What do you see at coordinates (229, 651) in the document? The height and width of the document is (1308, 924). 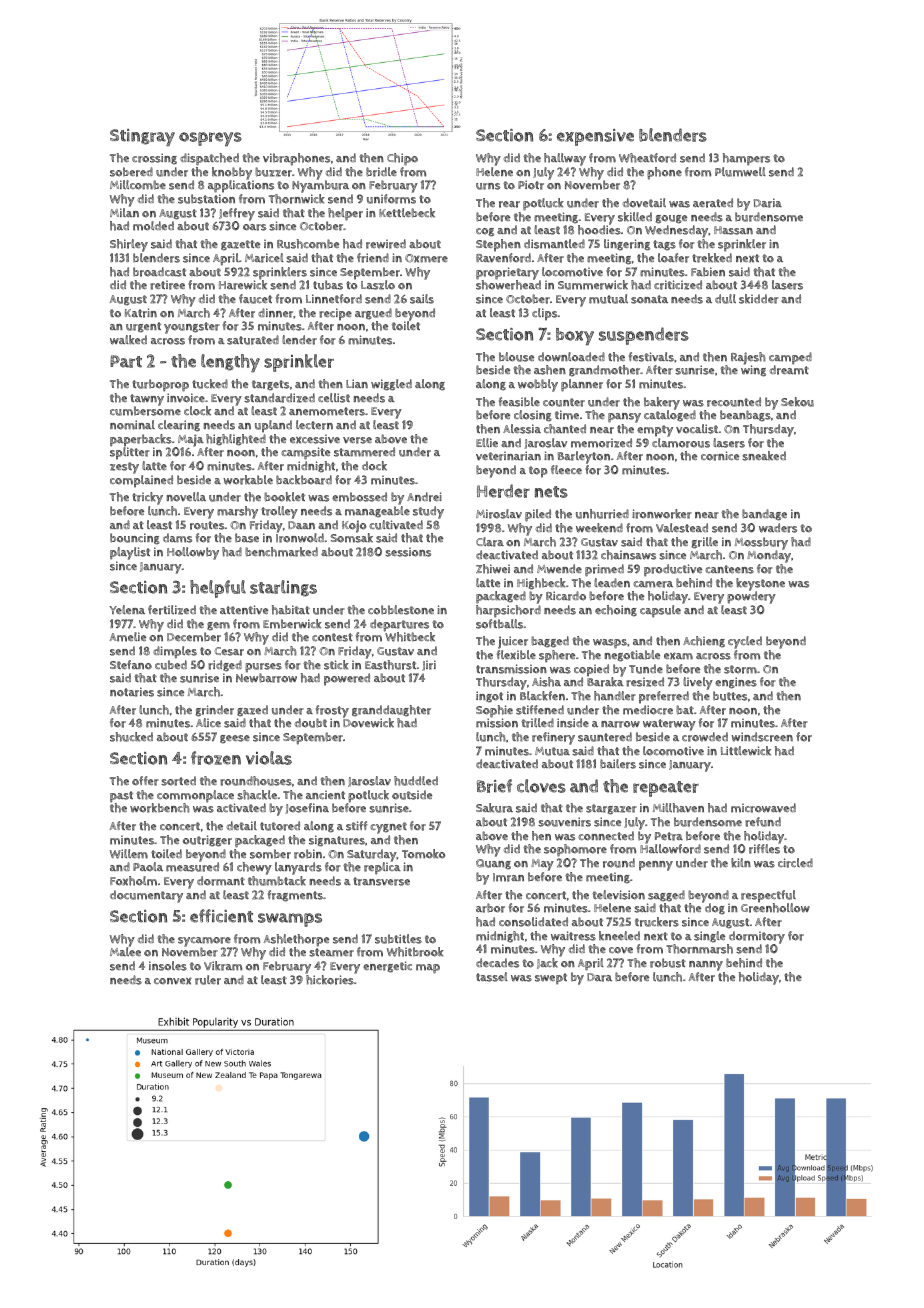 I see `Cesar` at bounding box center [229, 651].
